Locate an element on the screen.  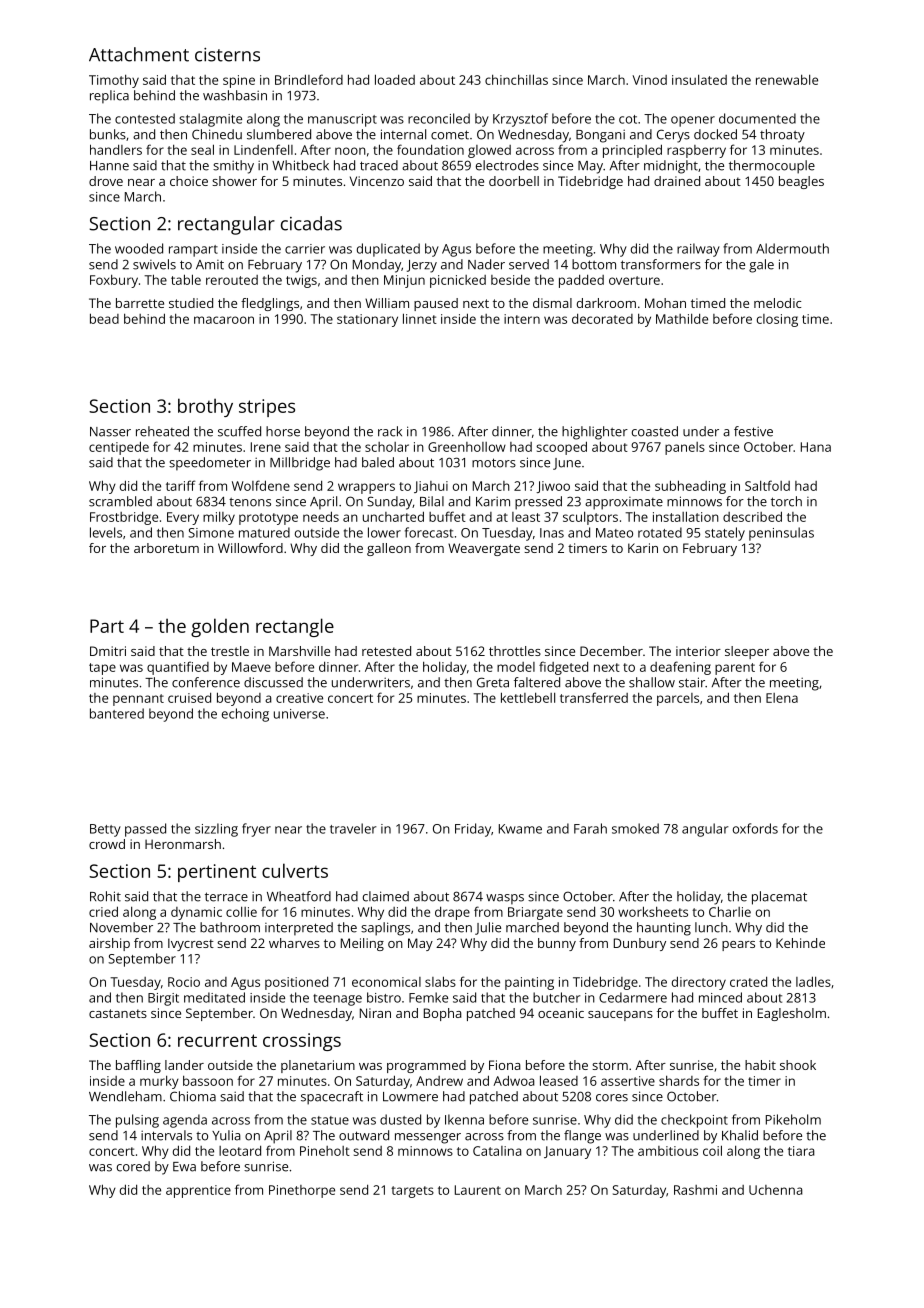
oxfords is located at coordinates (755, 828).
